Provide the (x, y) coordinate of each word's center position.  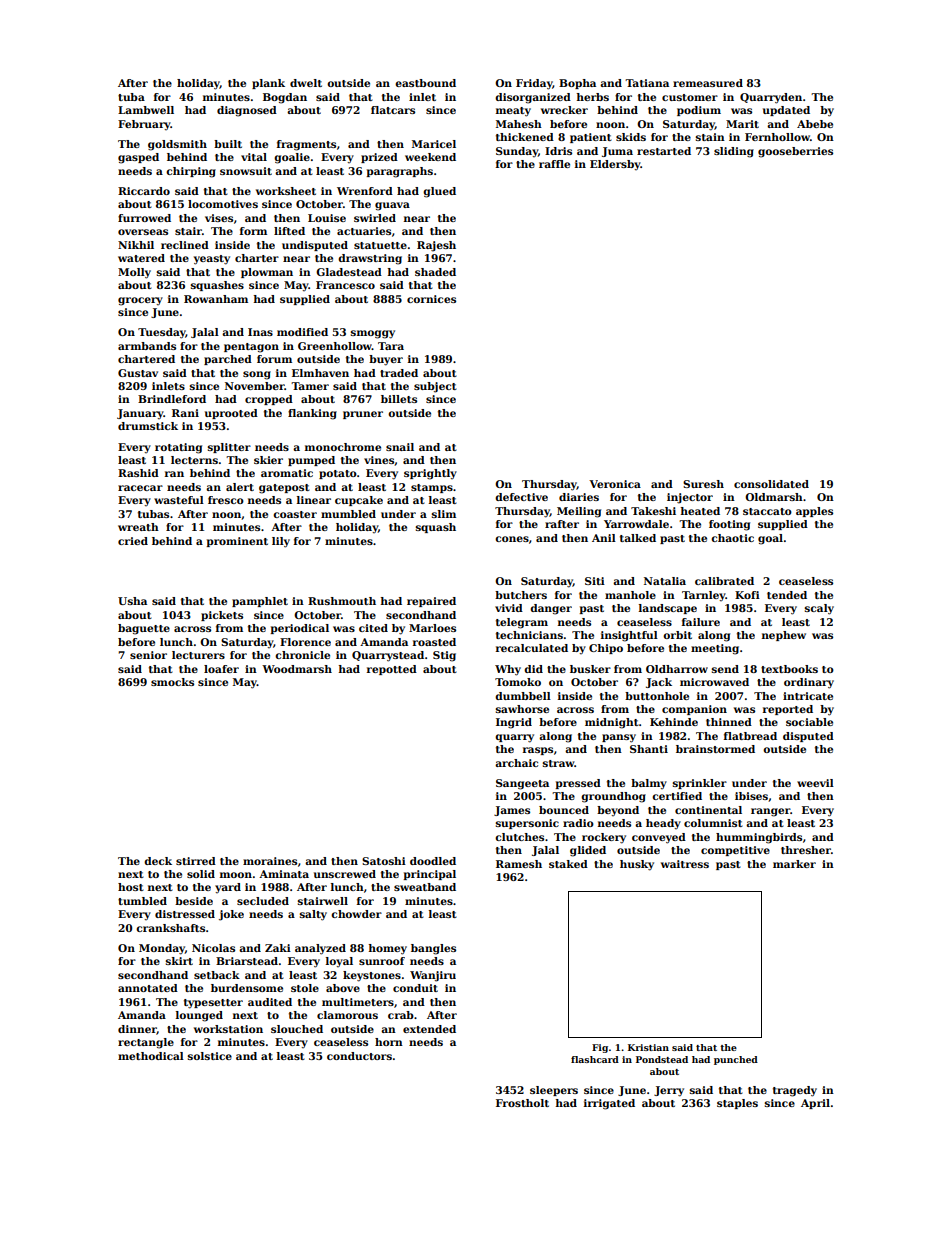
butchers (521, 595)
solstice (210, 1056)
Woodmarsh (297, 669)
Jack (659, 683)
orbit (677, 635)
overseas (143, 232)
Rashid (138, 473)
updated (786, 111)
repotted (392, 670)
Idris (558, 151)
